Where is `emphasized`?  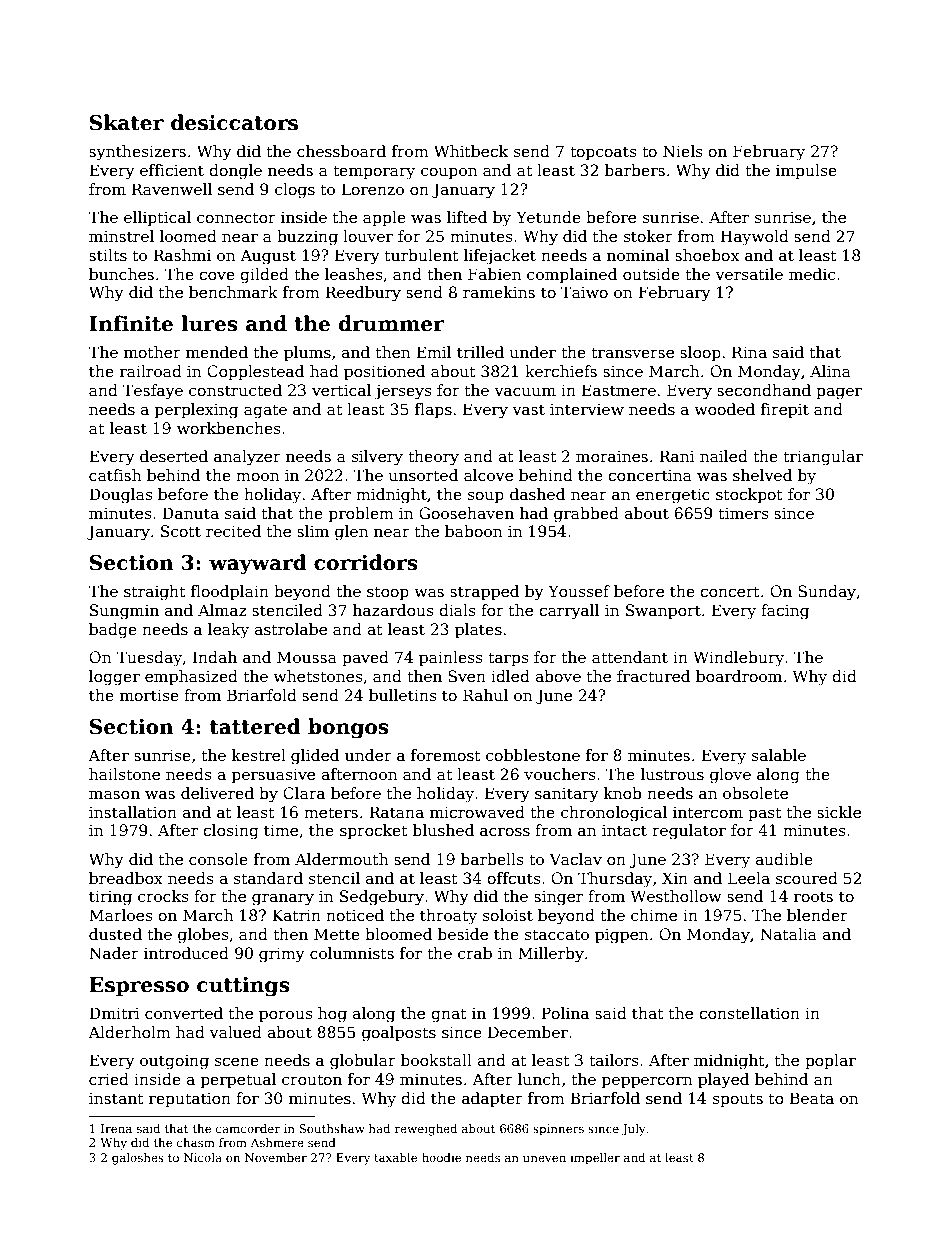 emphasized is located at coordinates (191, 677).
